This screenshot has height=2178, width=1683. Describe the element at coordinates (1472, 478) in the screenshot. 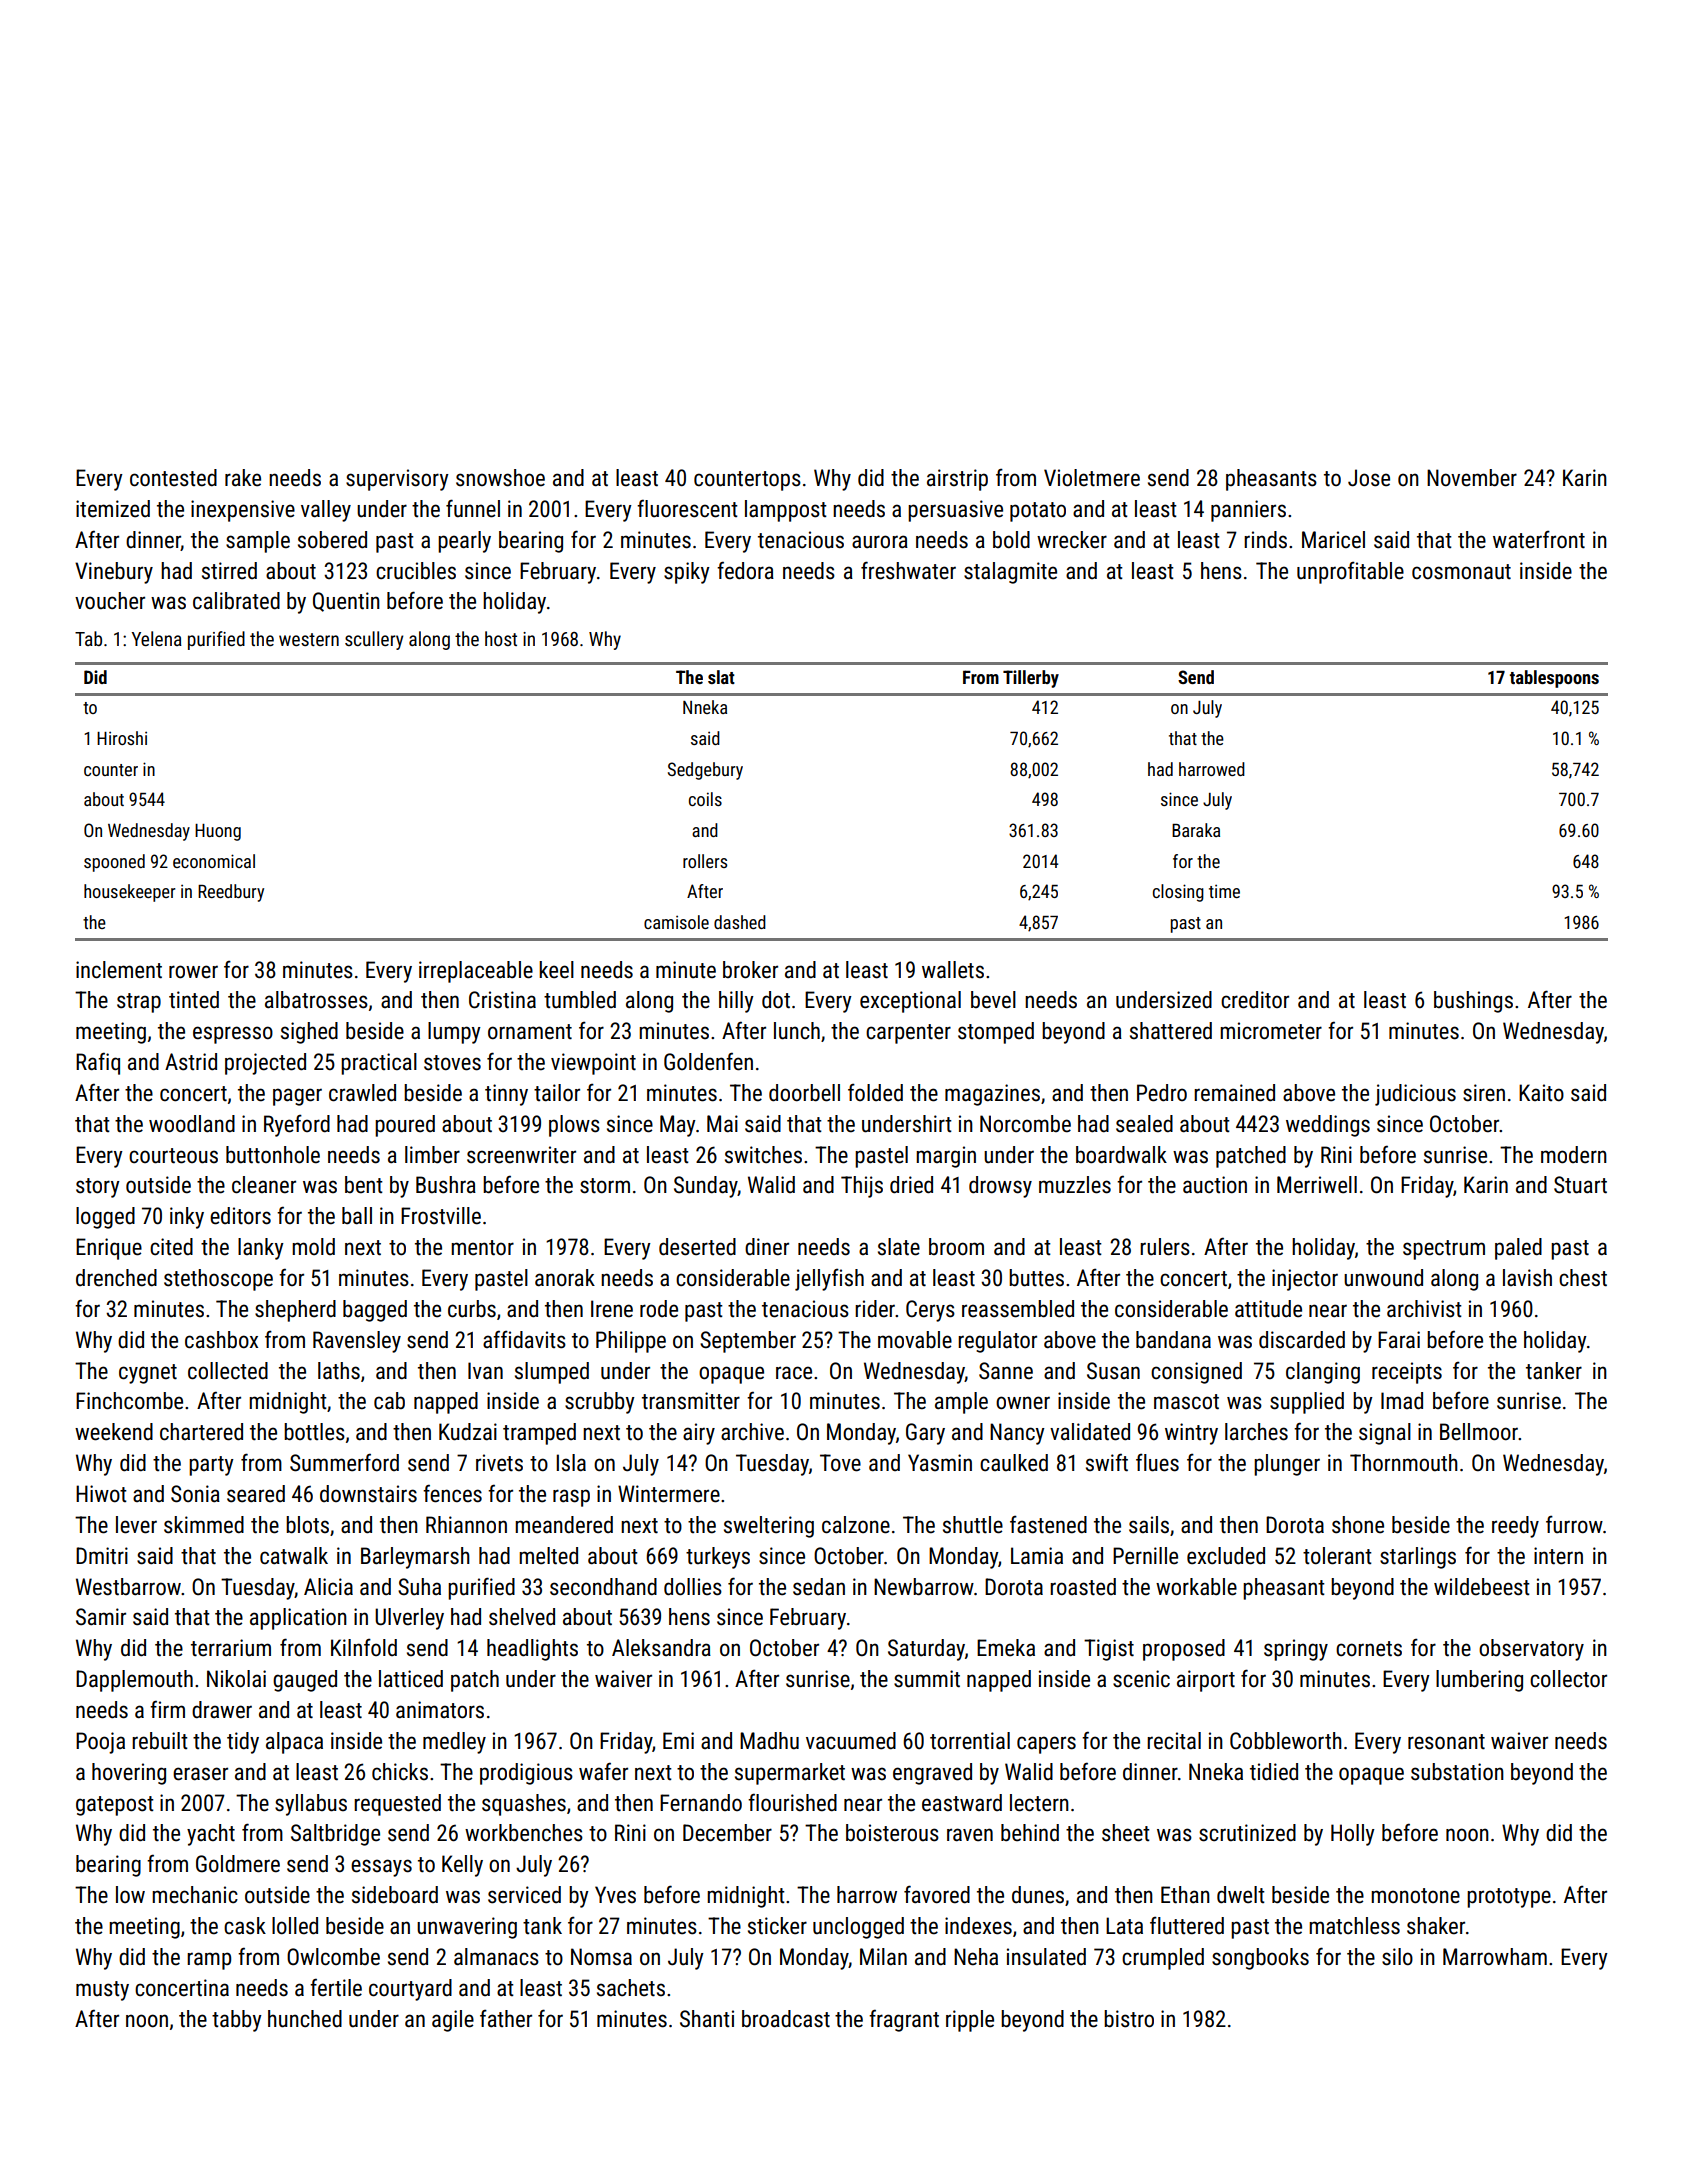

I see `November` at that location.
